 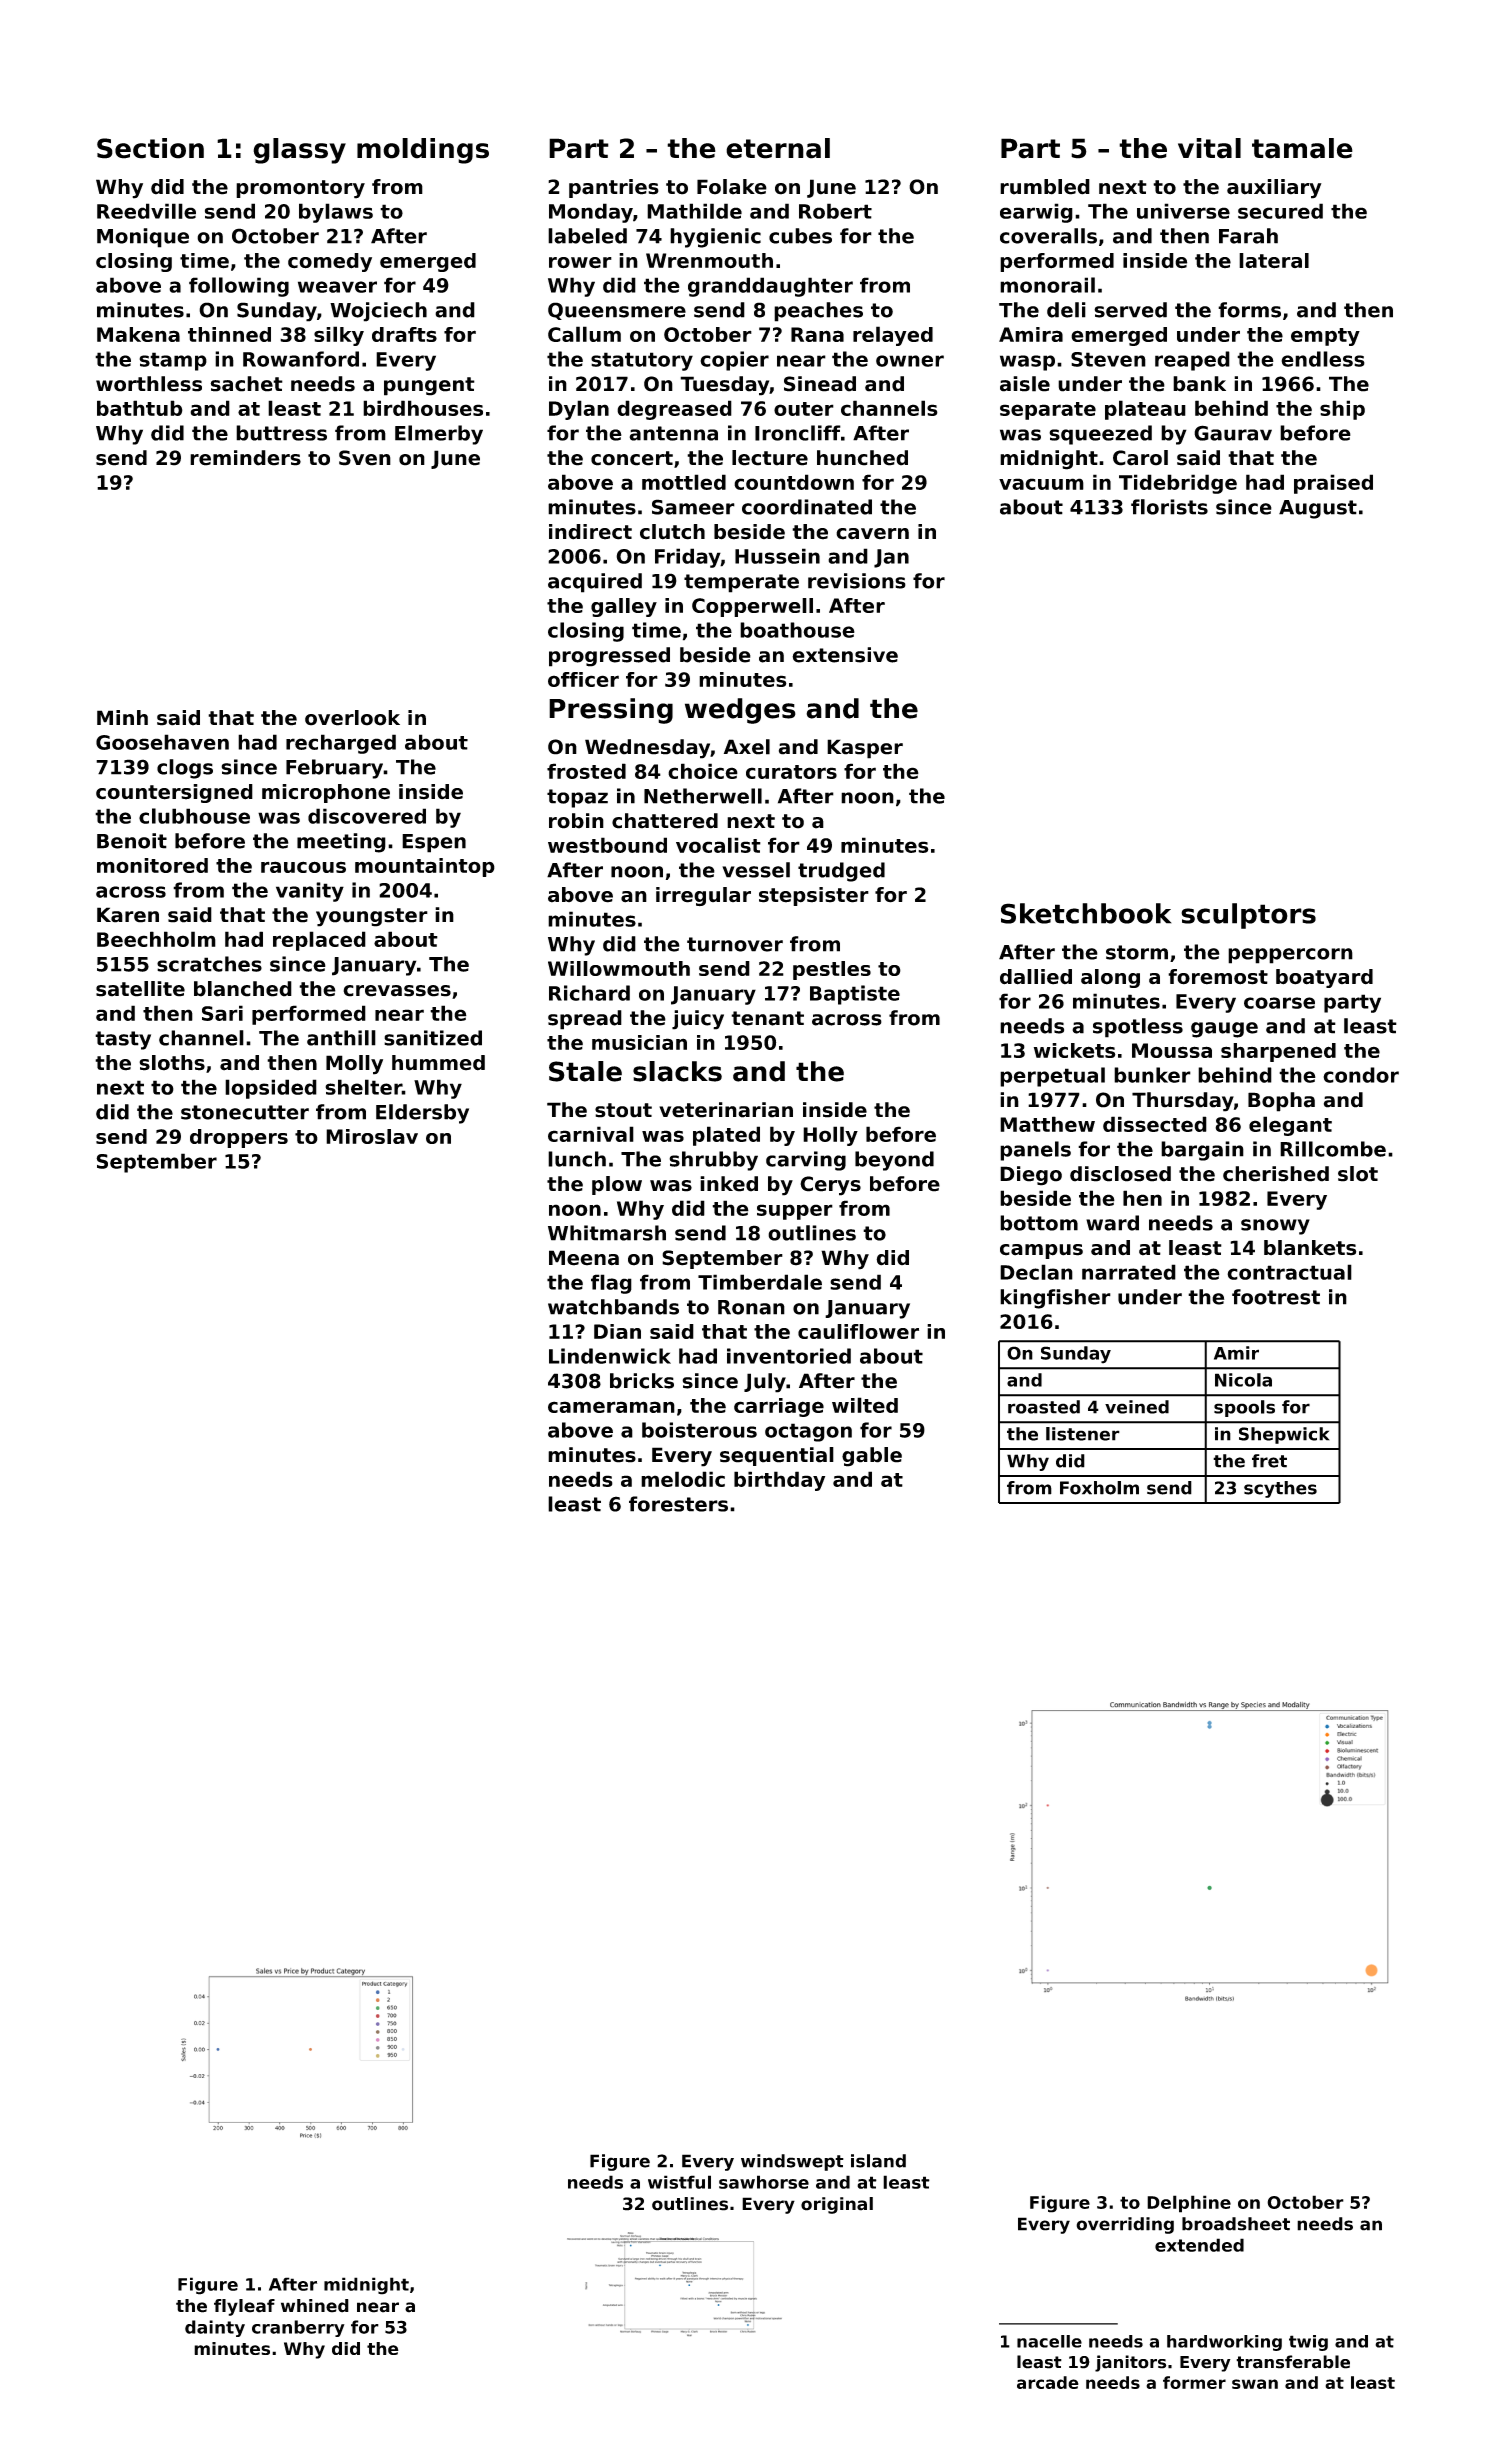 I want to click on vocalist, so click(x=718, y=845).
